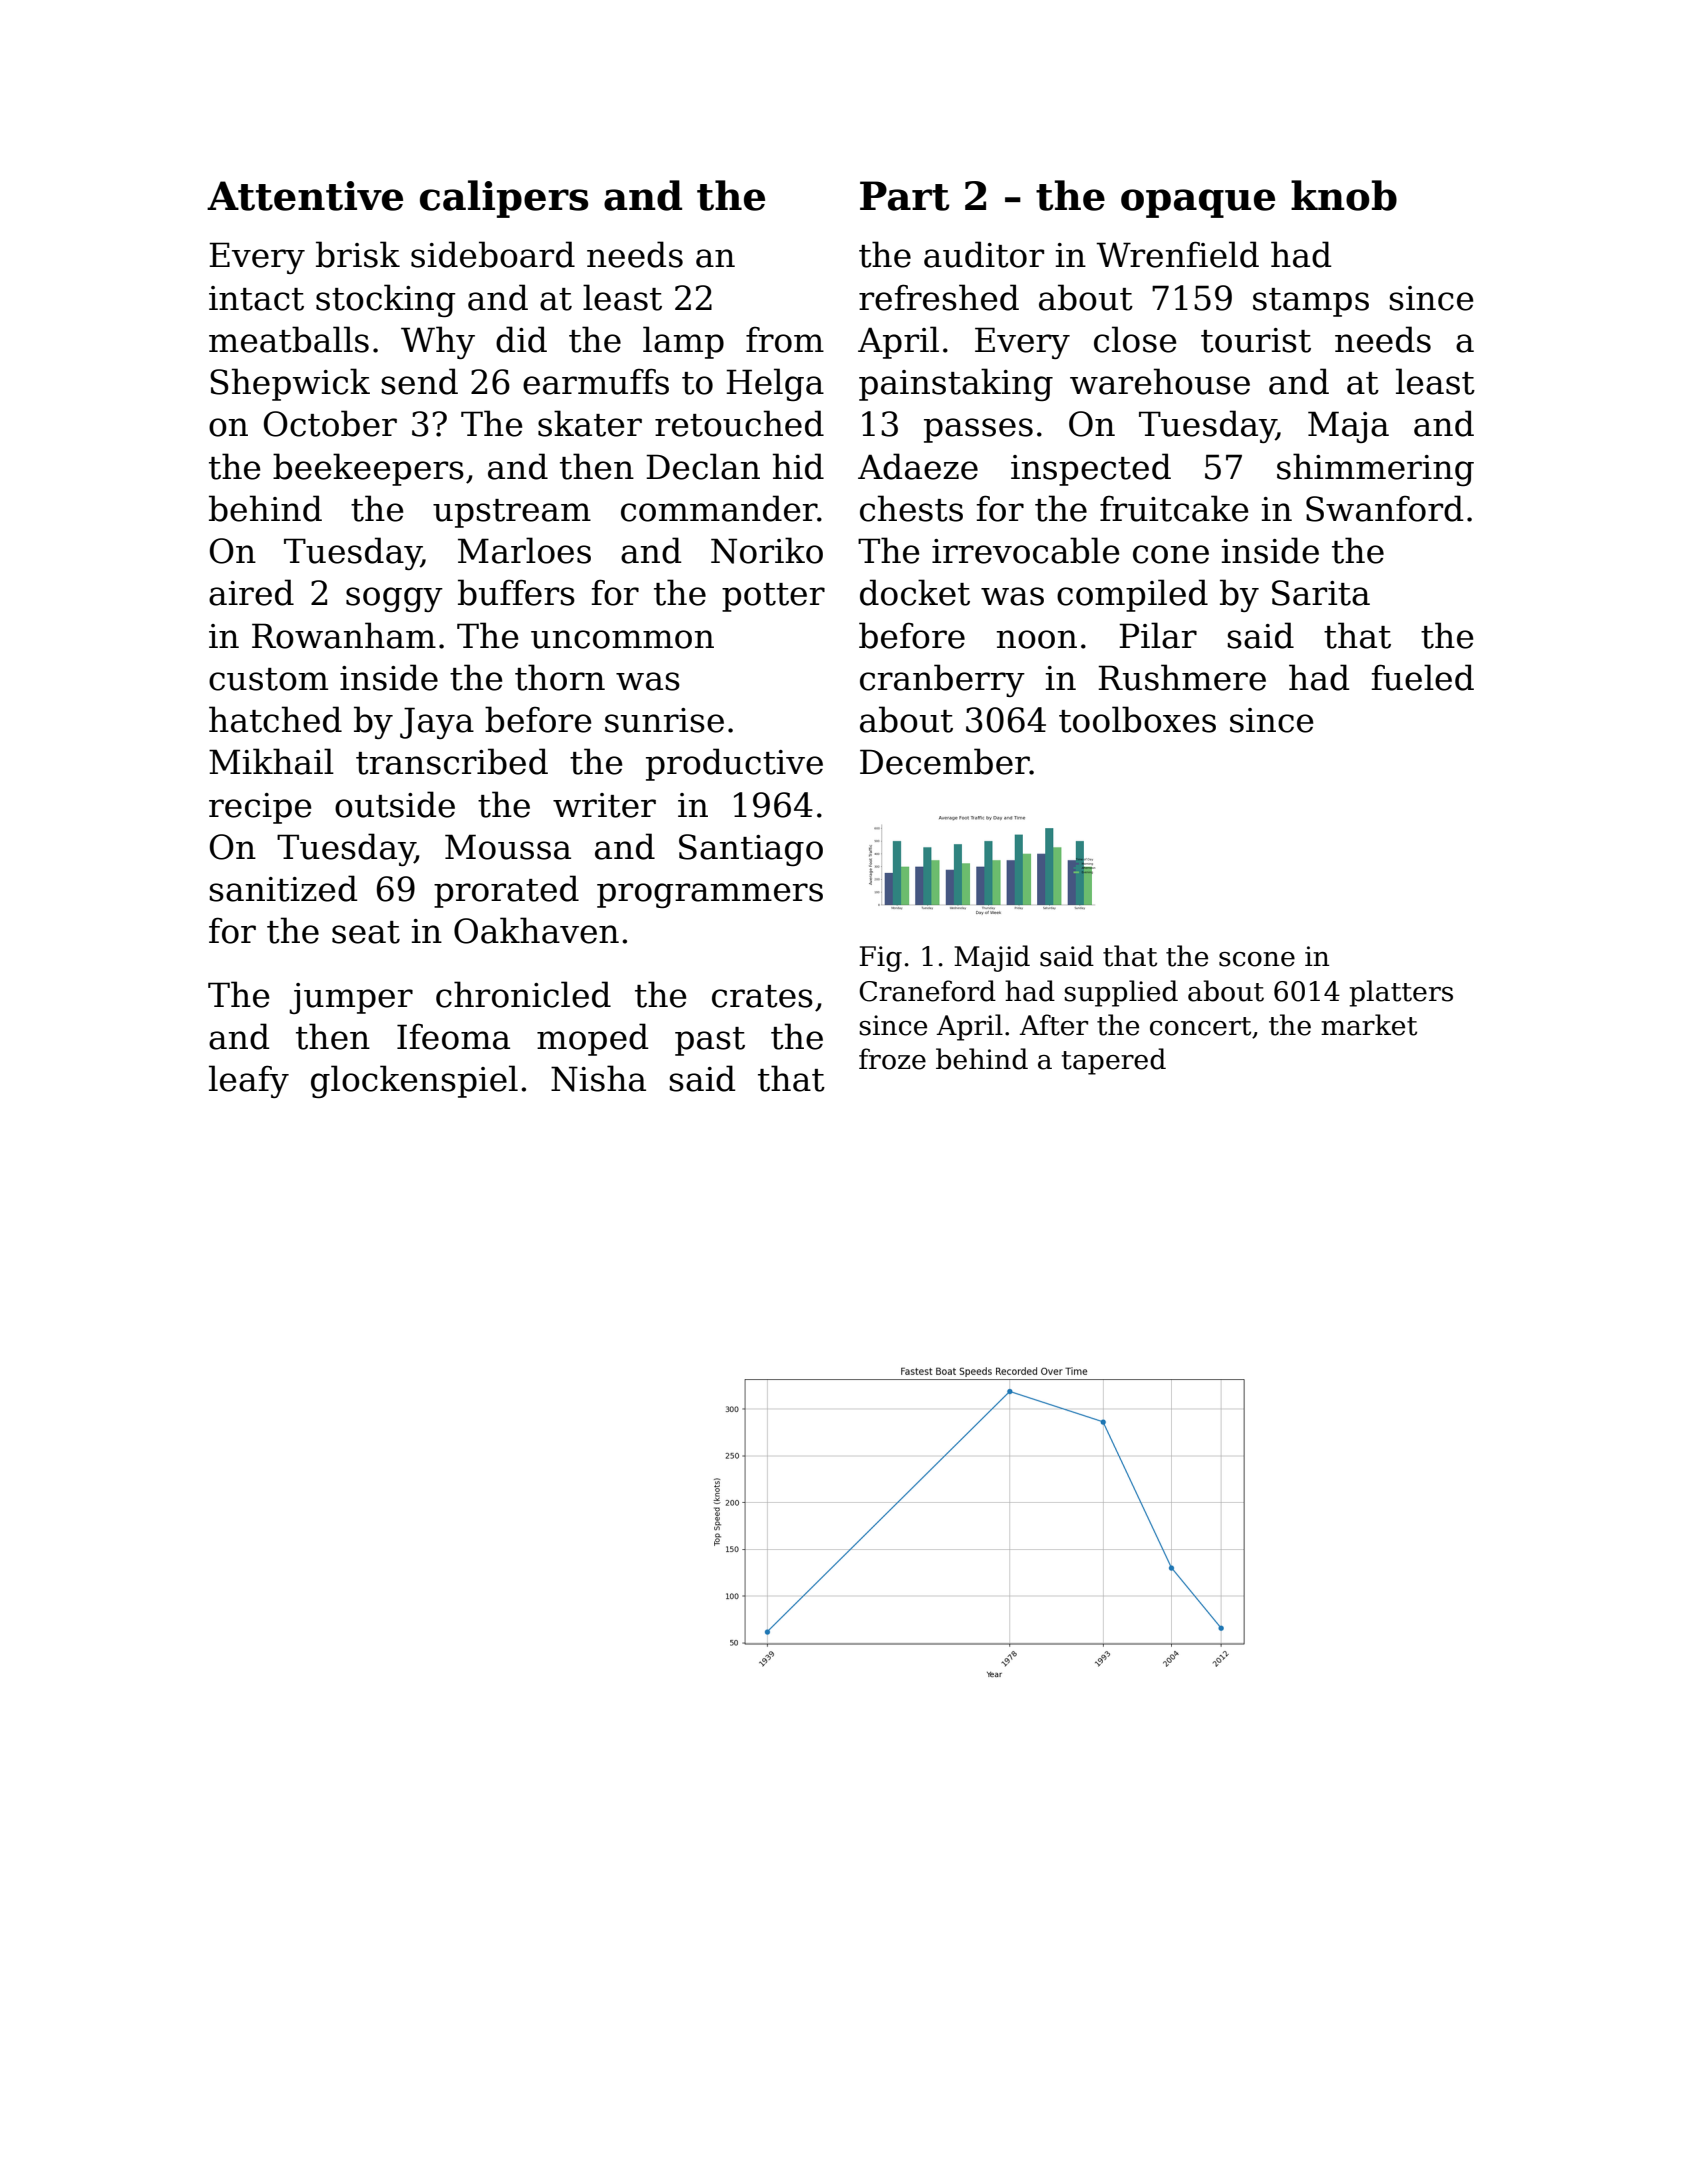 The width and height of the image is (1683, 2178). What do you see at coordinates (437, 723) in the image?
I see `Jaya` at bounding box center [437, 723].
